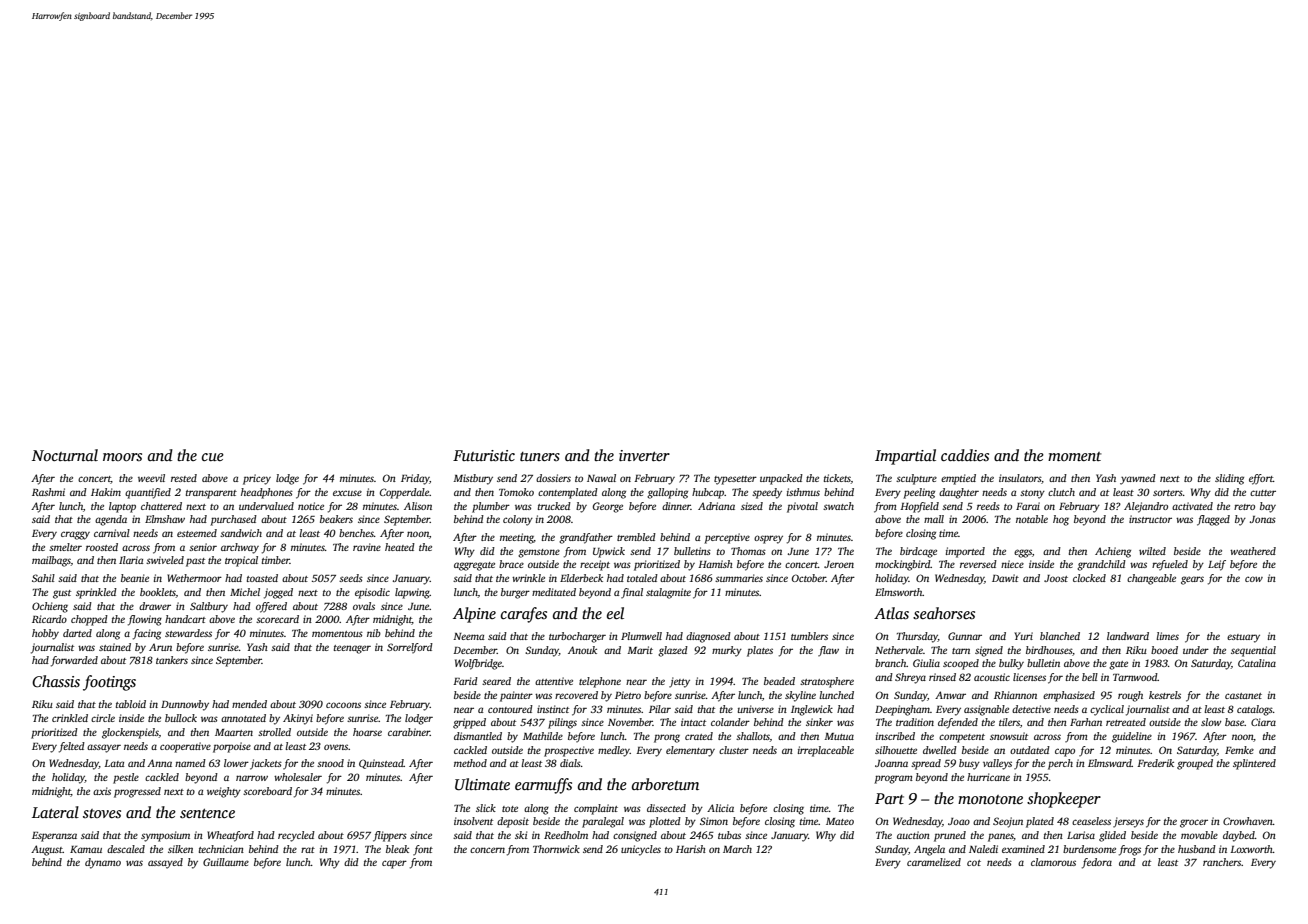 This screenshot has height=924, width=1308. Describe the element at coordinates (1128, 822) in the screenshot. I see `jerseys` at that location.
